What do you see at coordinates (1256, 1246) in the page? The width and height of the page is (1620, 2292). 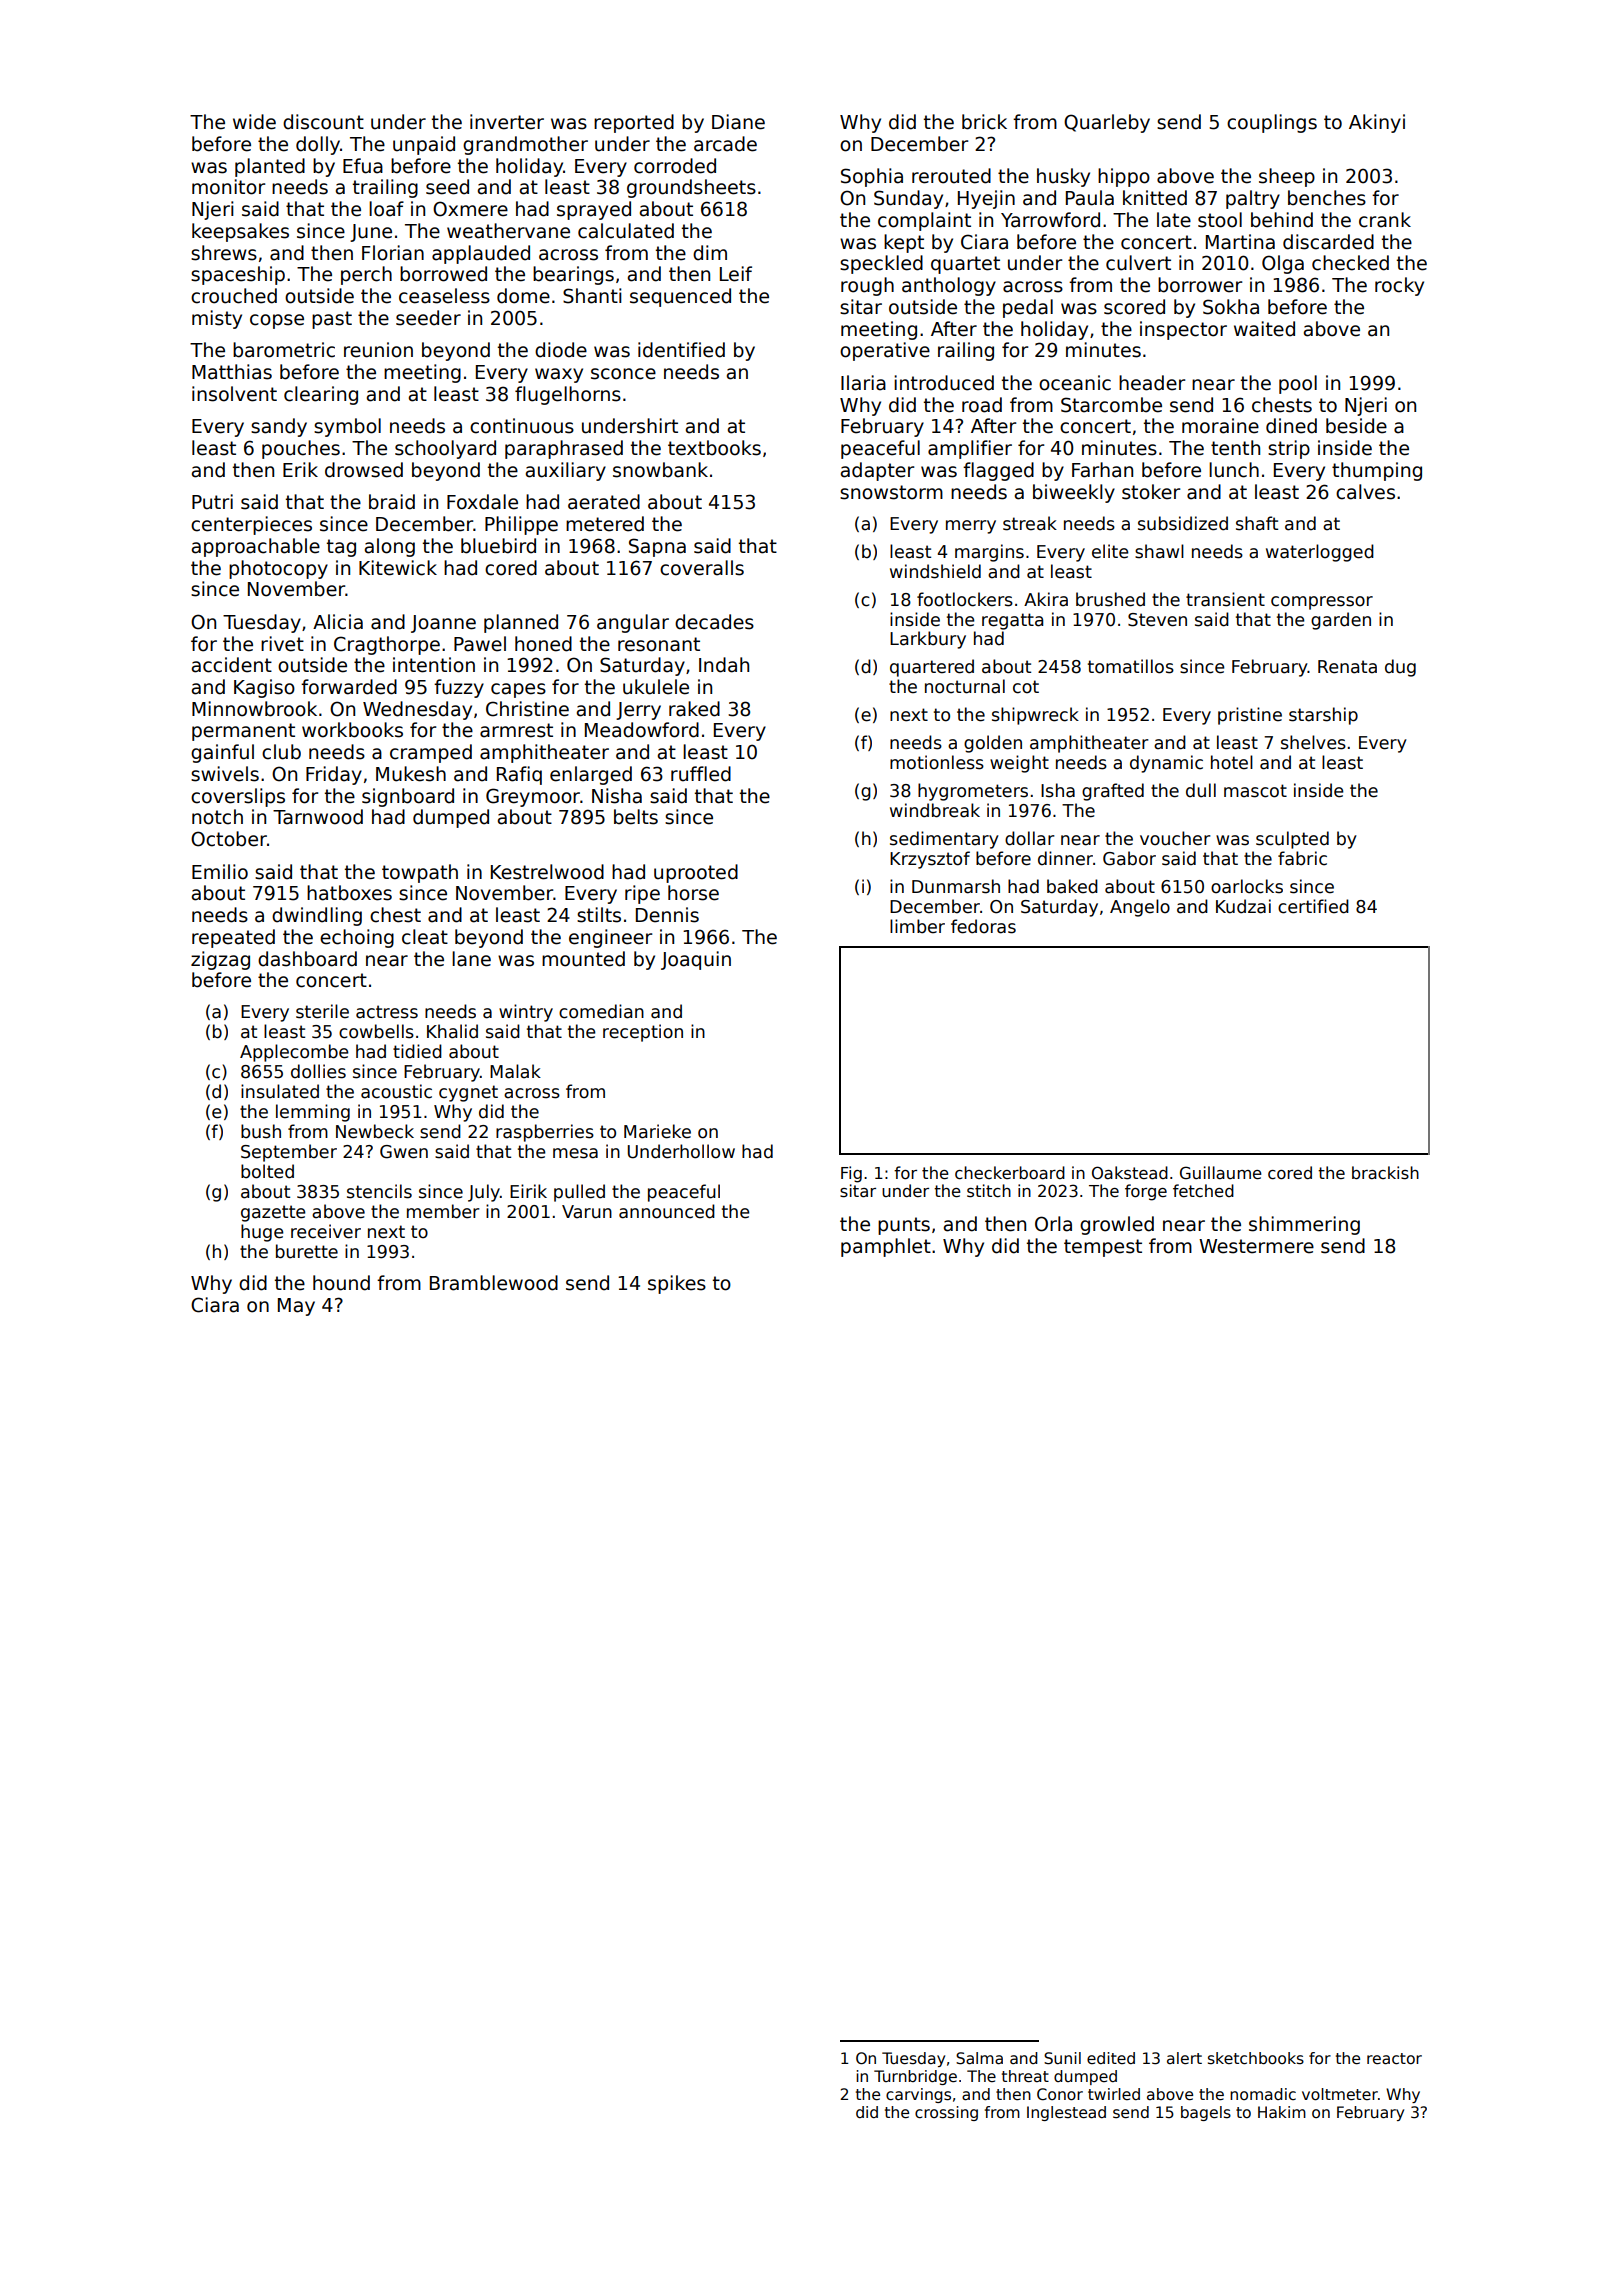 I see `Westermere` at bounding box center [1256, 1246].
